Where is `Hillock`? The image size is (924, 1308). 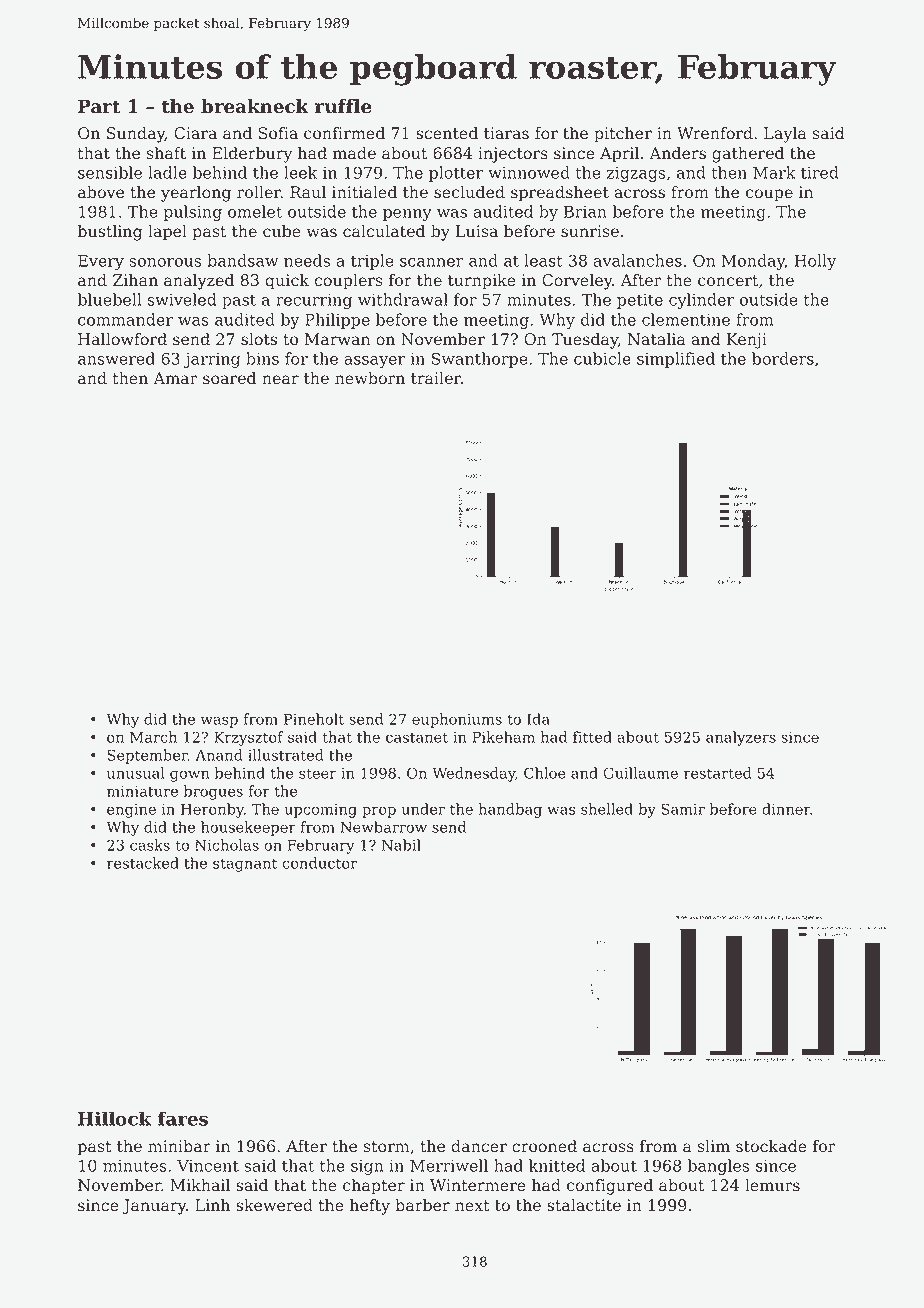 Hillock is located at coordinates (115, 1118).
